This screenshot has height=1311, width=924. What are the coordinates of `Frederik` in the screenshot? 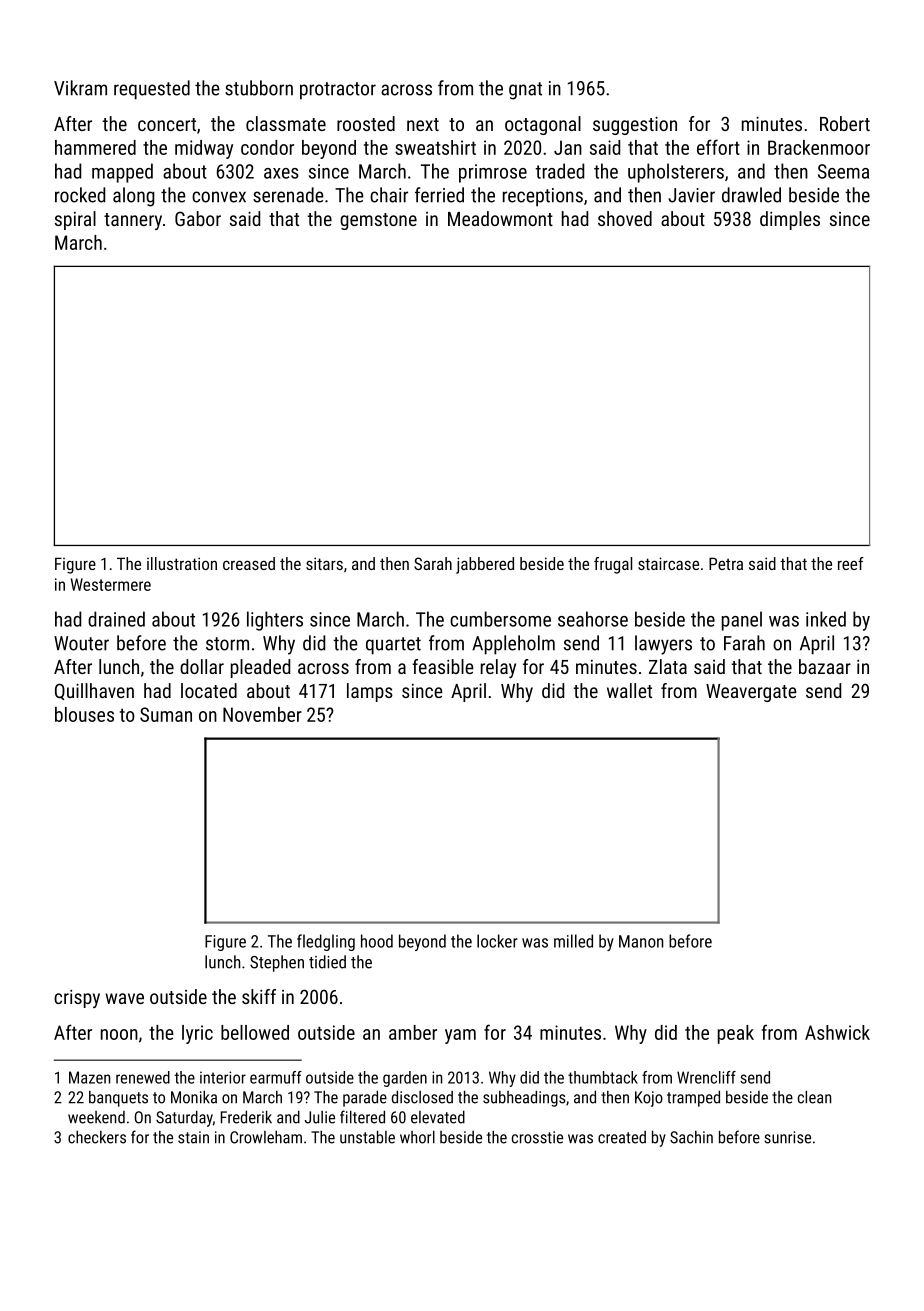 It's located at (246, 1117).
